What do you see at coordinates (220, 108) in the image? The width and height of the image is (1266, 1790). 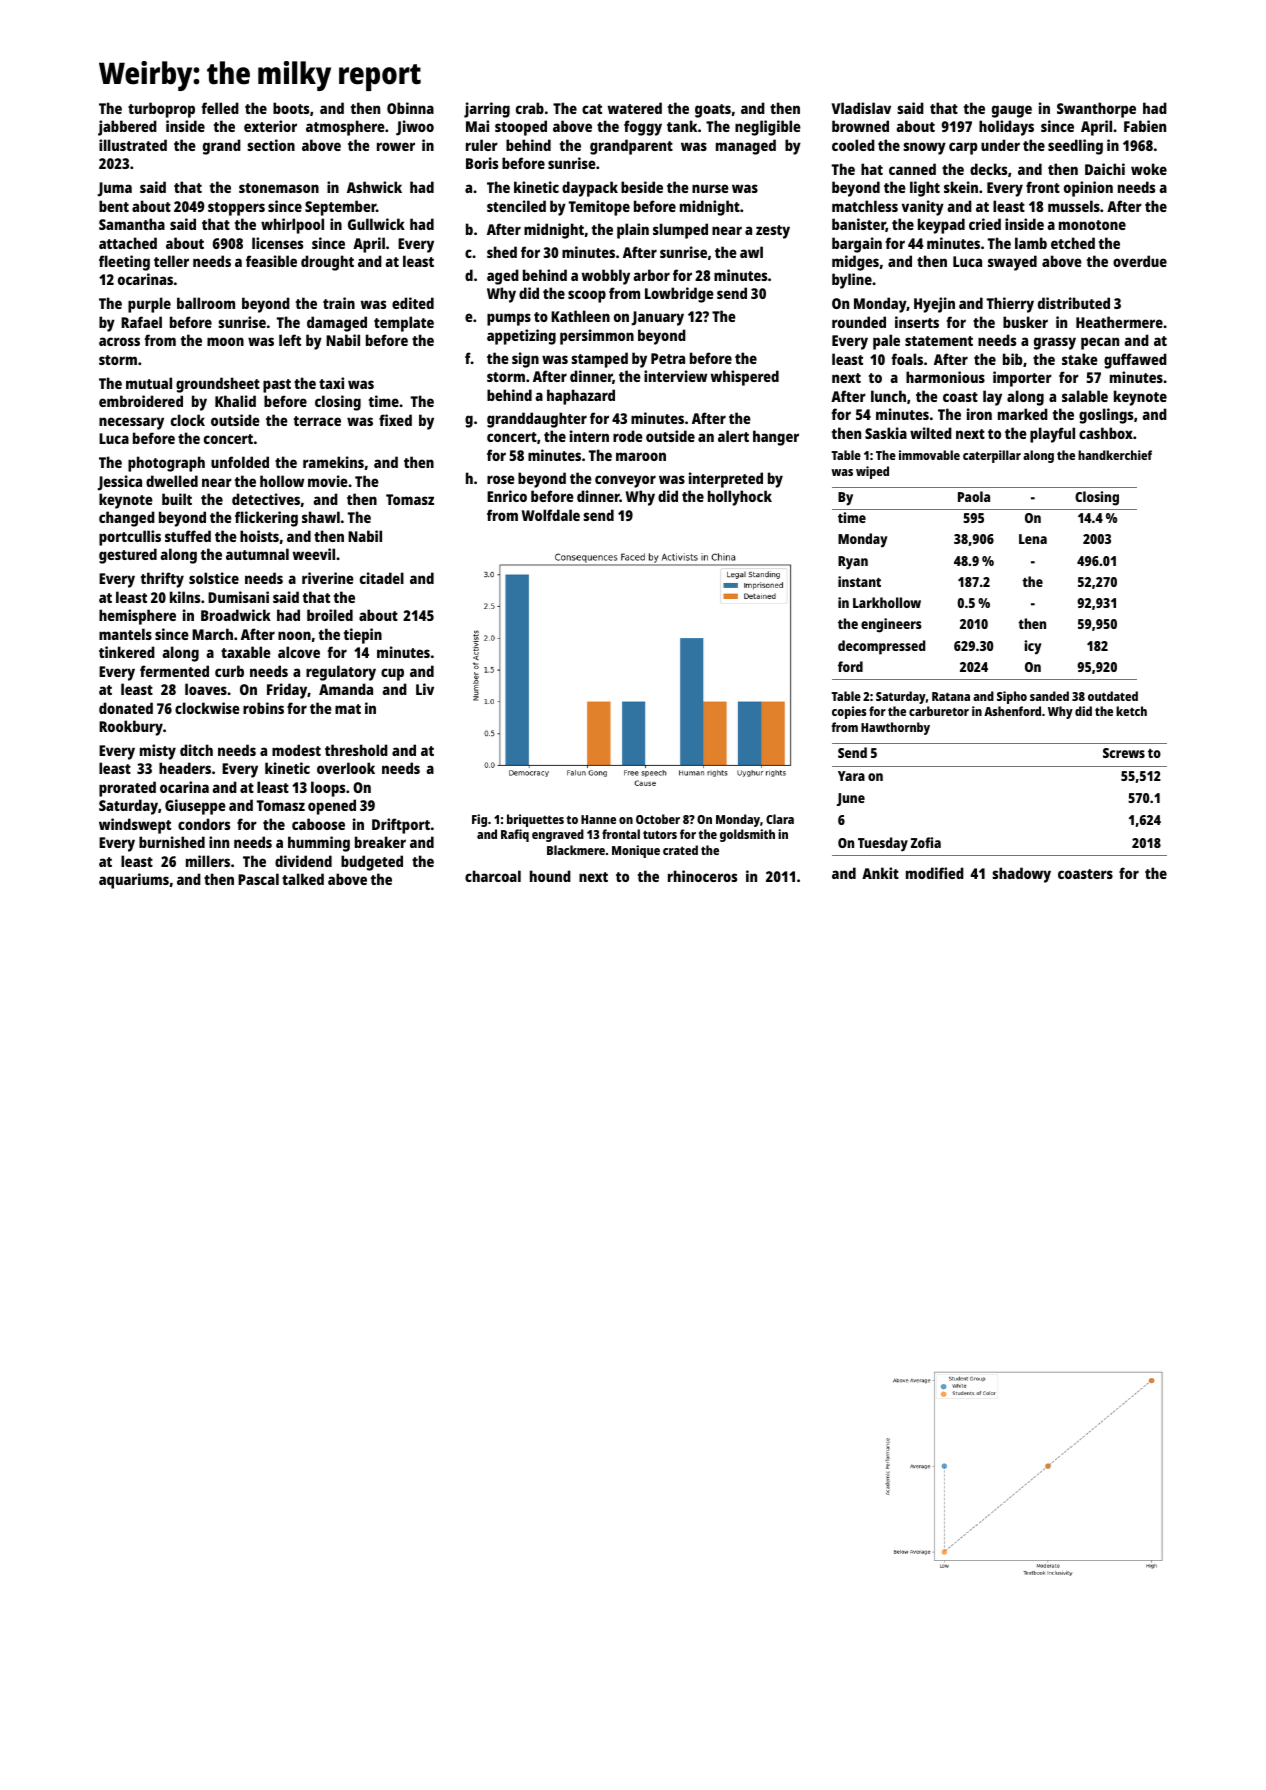 I see `felled` at bounding box center [220, 108].
